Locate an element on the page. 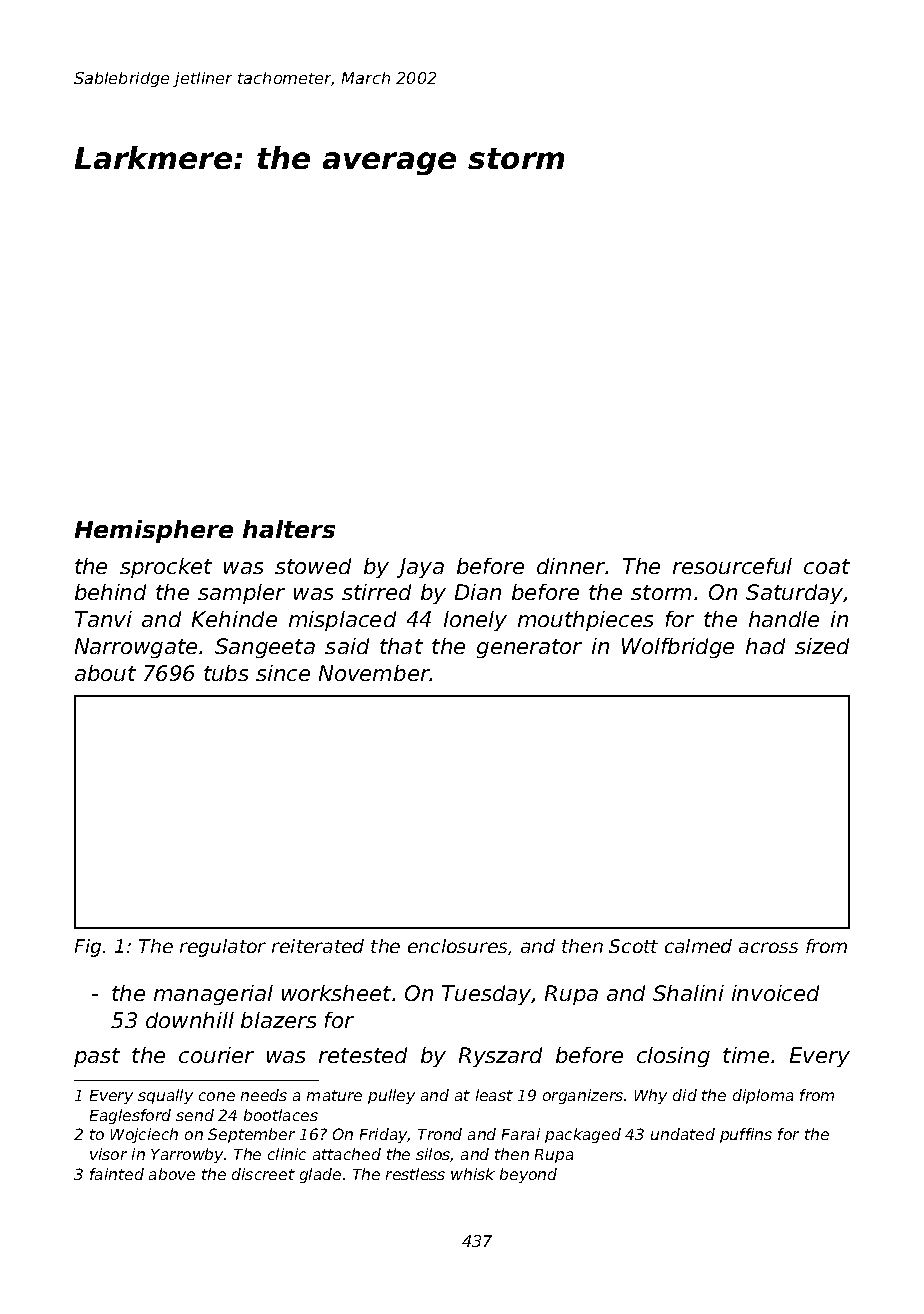 The image size is (924, 1314). Fig is located at coordinates (88, 948).
